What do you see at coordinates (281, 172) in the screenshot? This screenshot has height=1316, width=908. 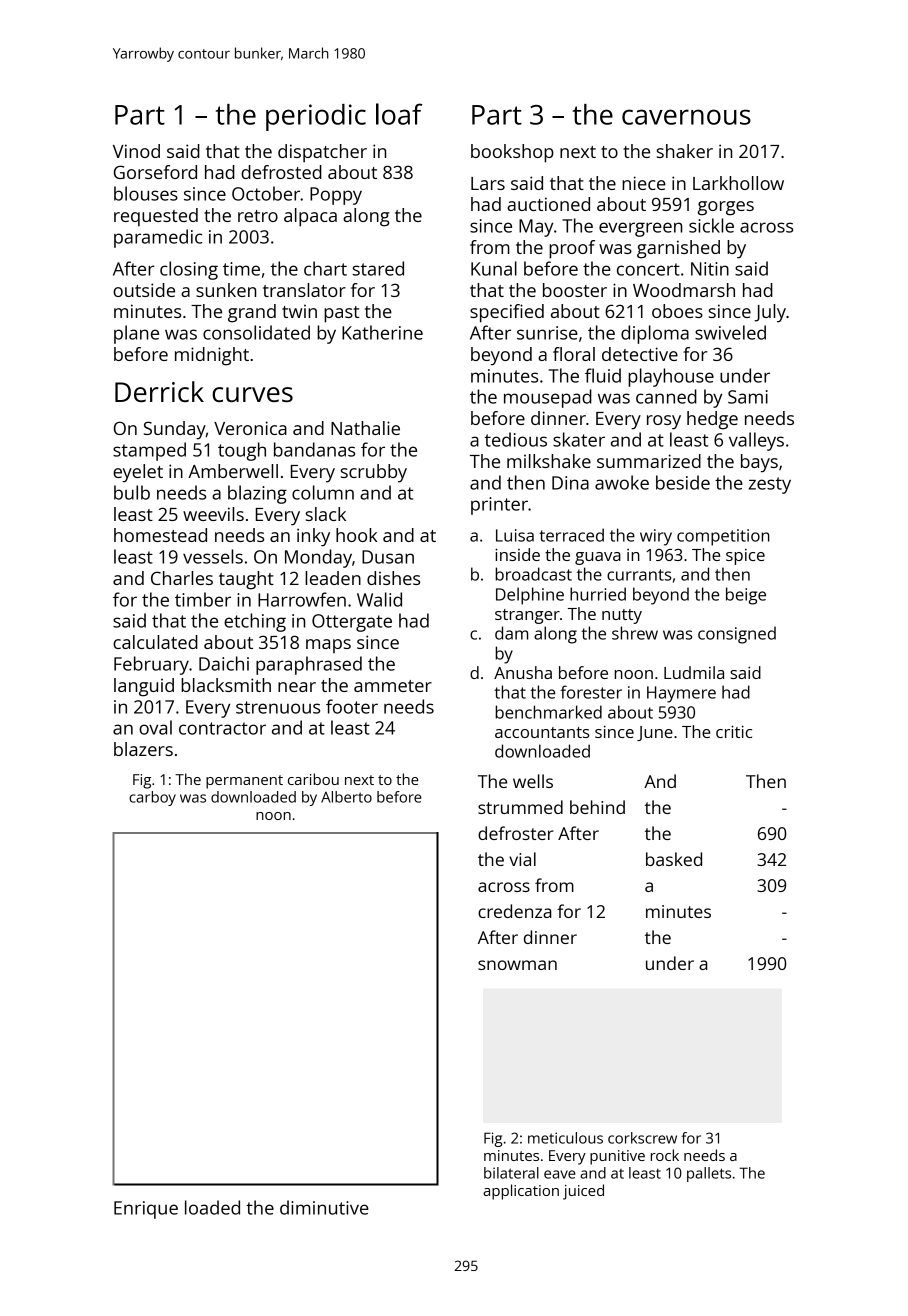 I see `defrosted` at bounding box center [281, 172].
